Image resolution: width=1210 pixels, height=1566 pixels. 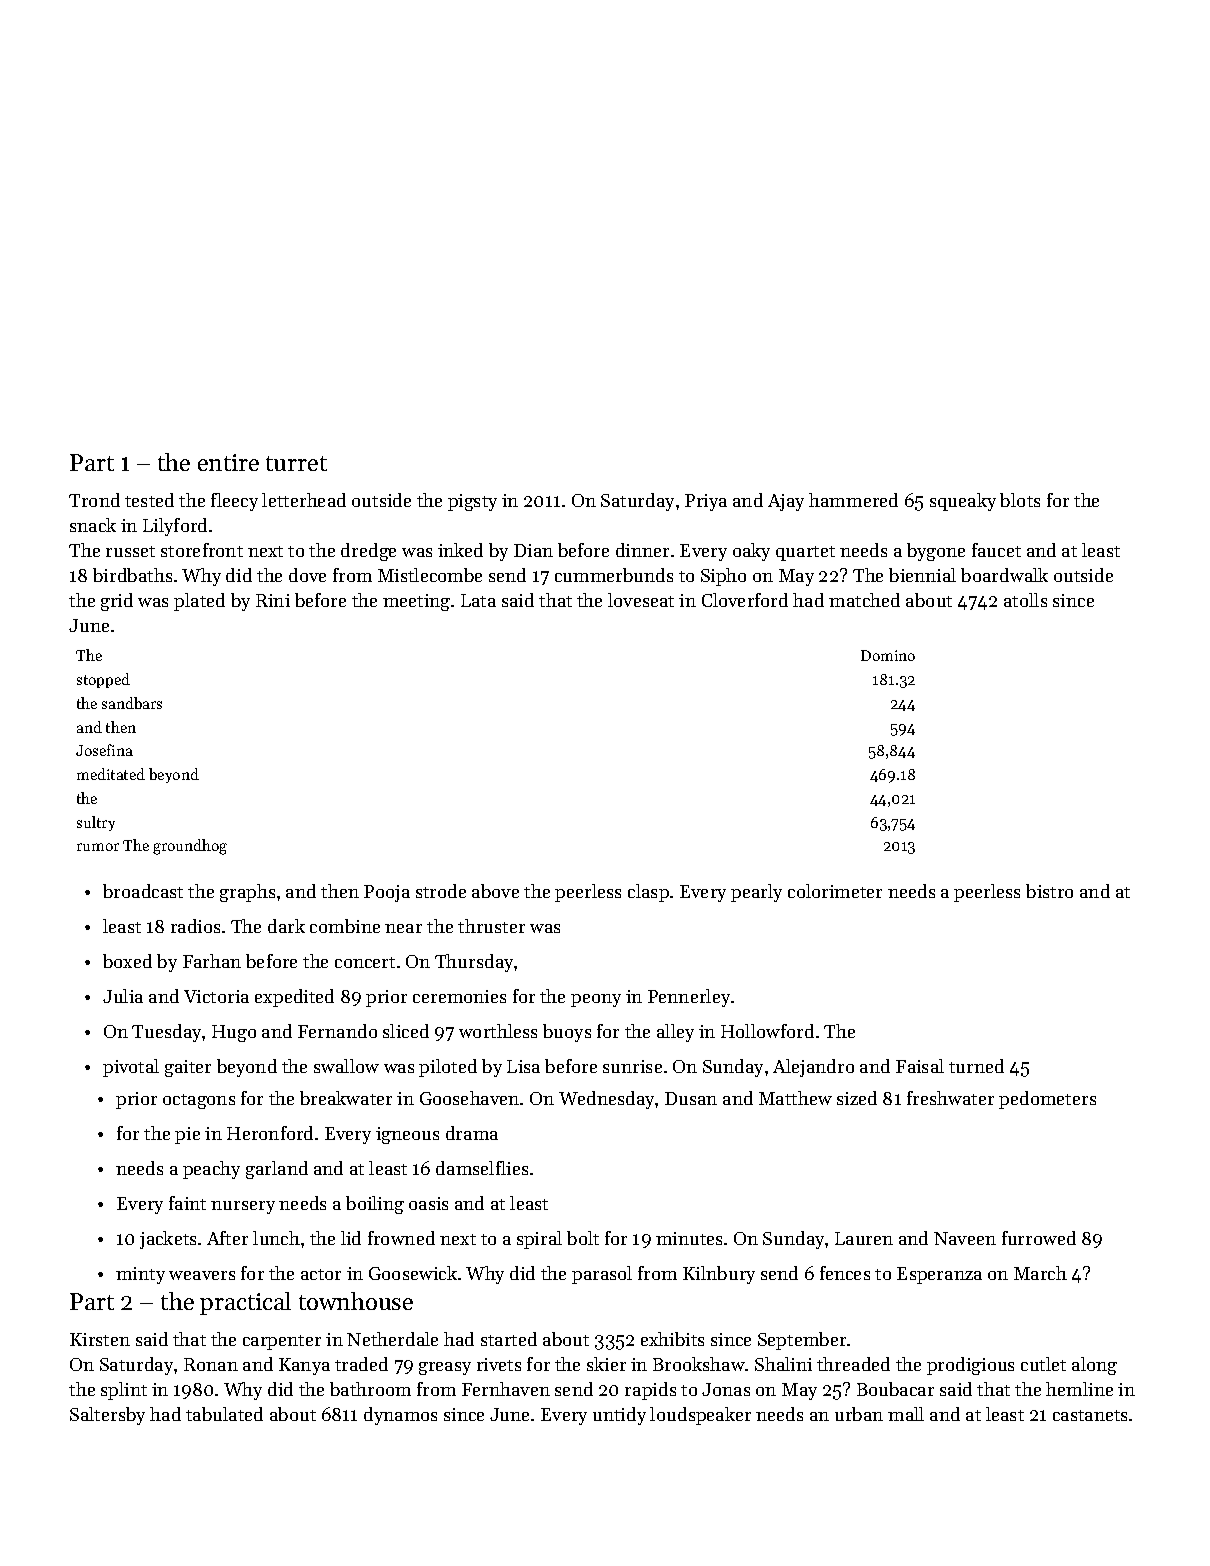 What do you see at coordinates (648, 893) in the image?
I see `clasp` at bounding box center [648, 893].
